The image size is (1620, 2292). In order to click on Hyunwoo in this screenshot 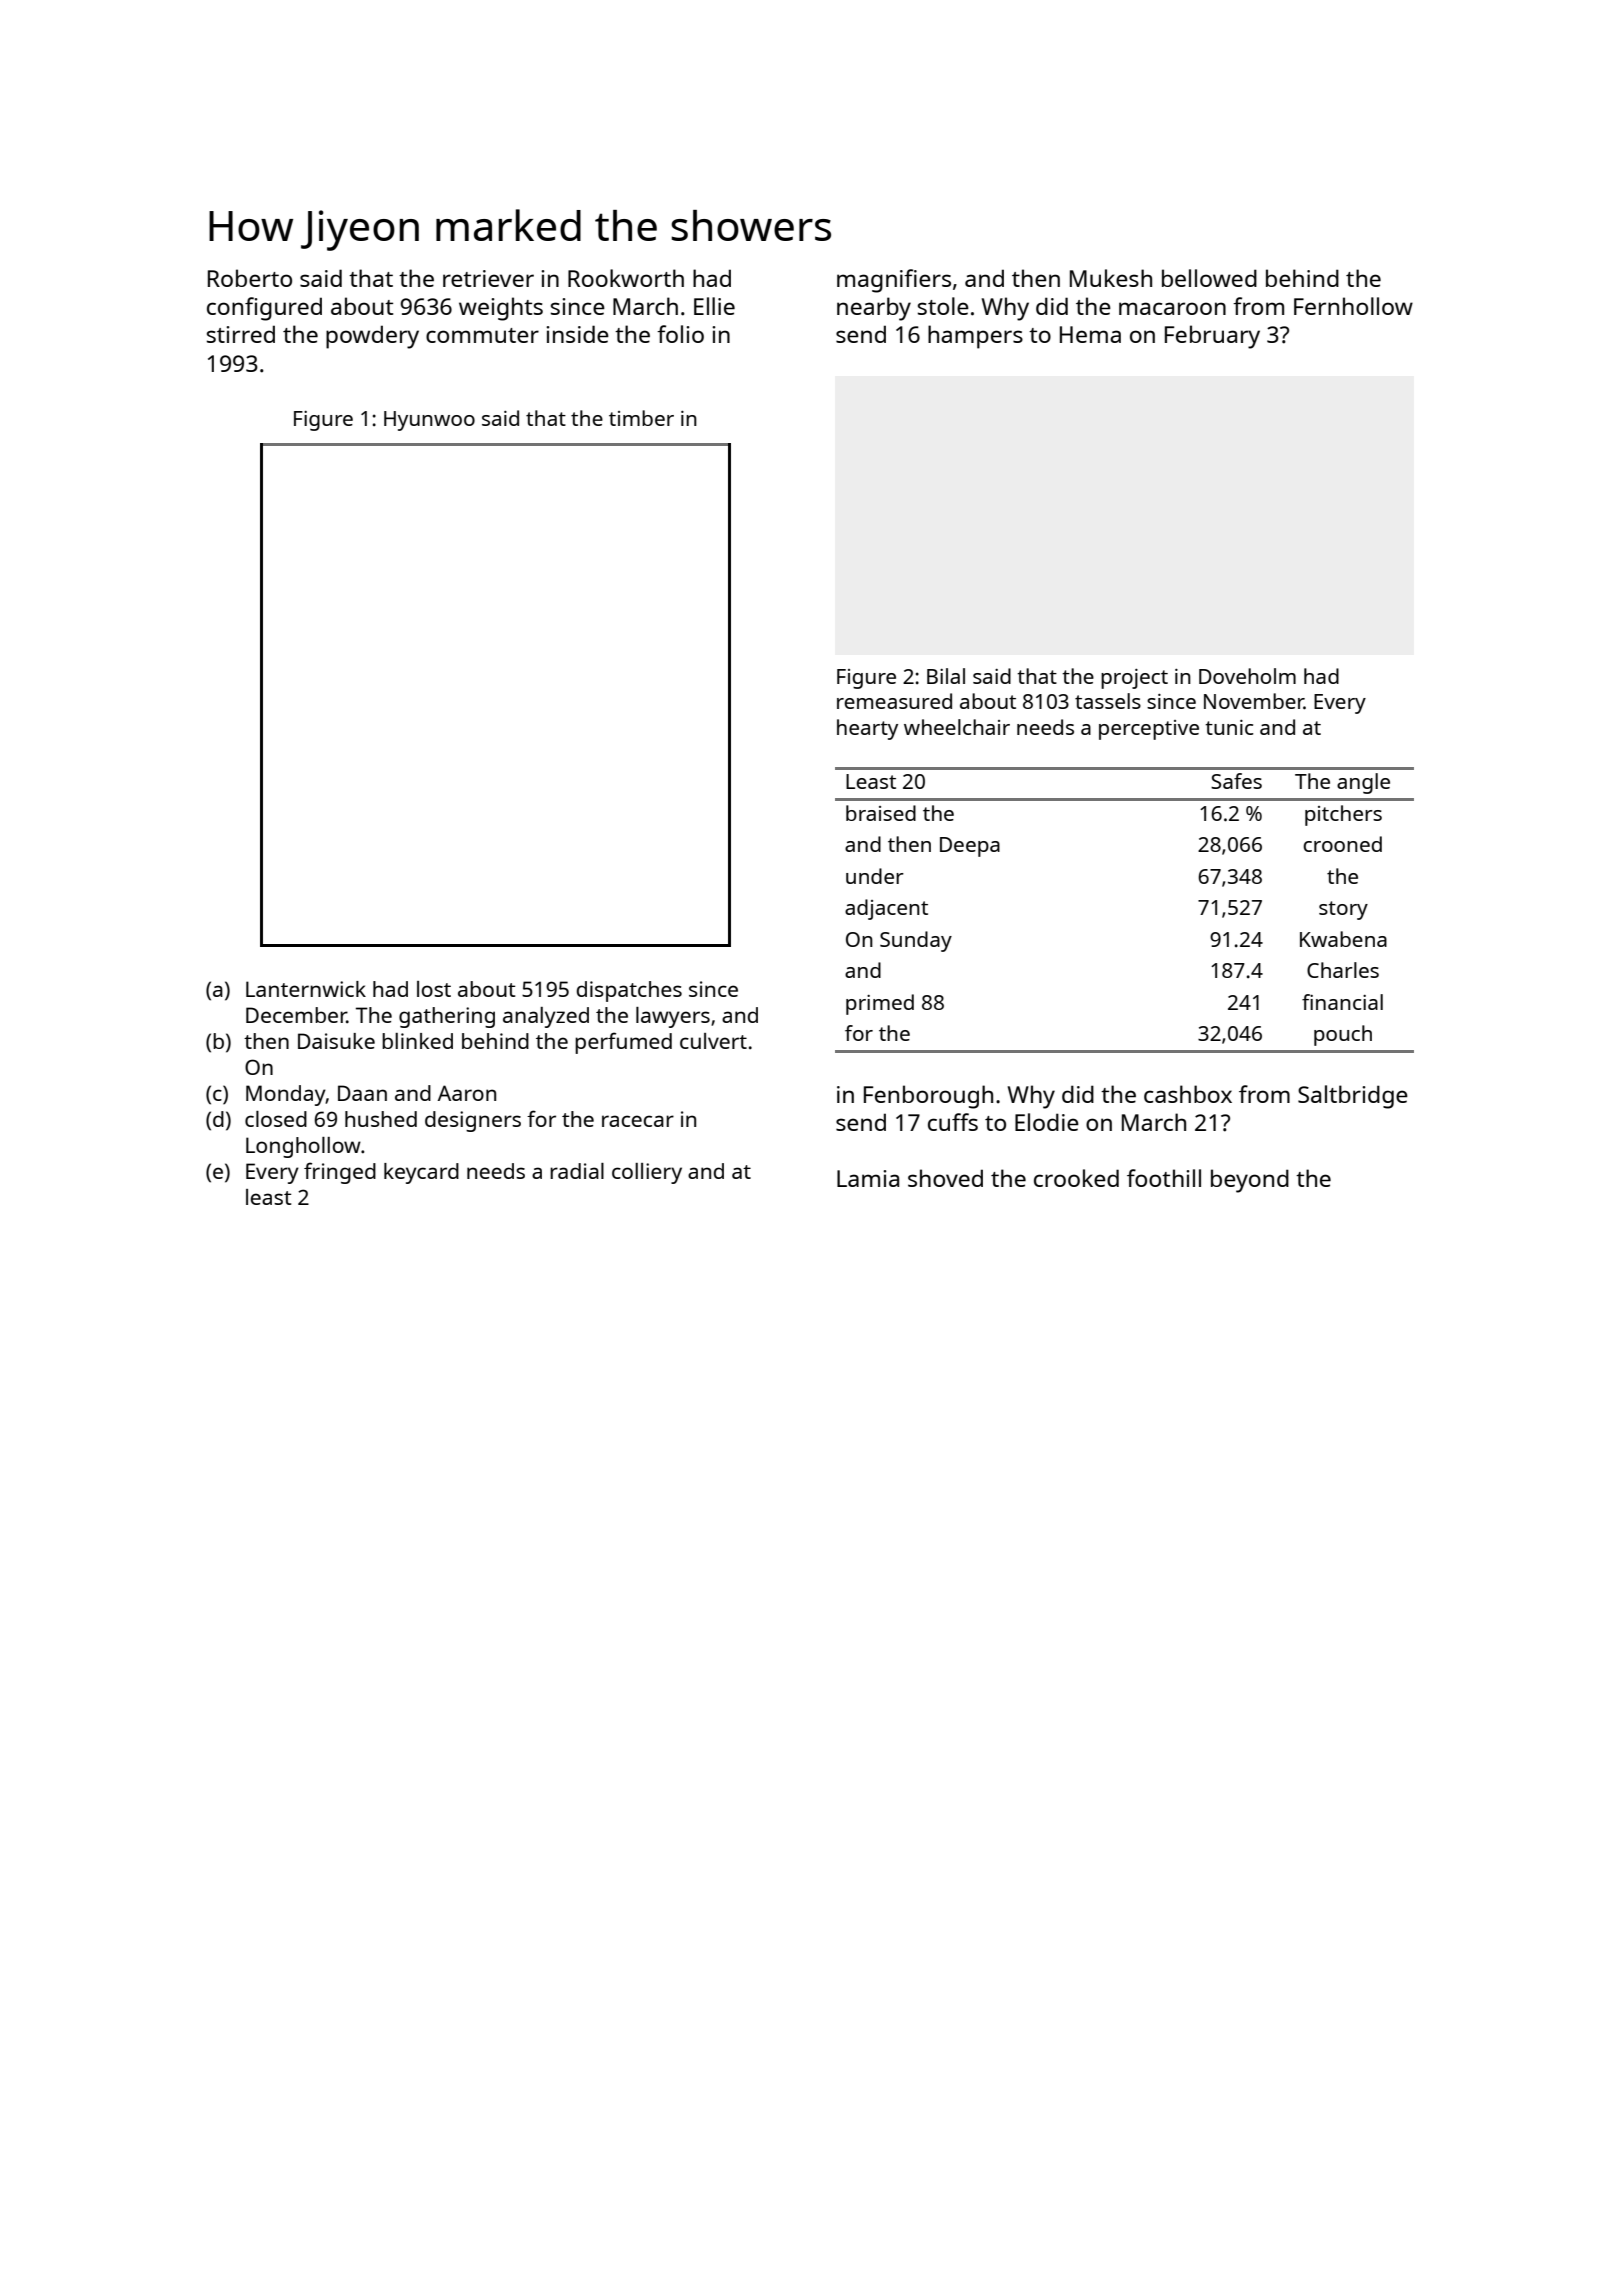, I will do `click(429, 421)`.
